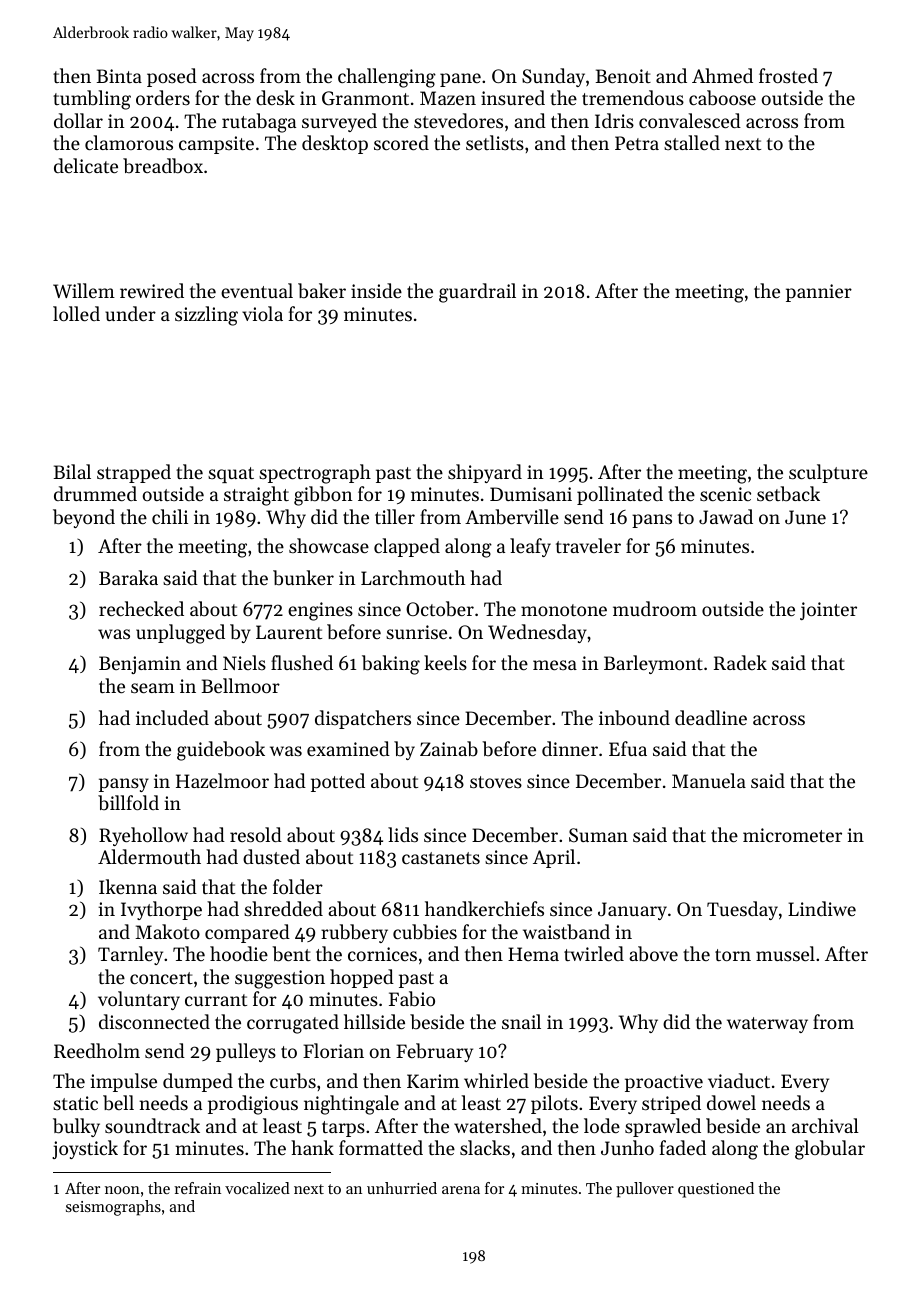 The height and width of the image is (1311, 924). Describe the element at coordinates (655, 608) in the image. I see `mudroom` at that location.
